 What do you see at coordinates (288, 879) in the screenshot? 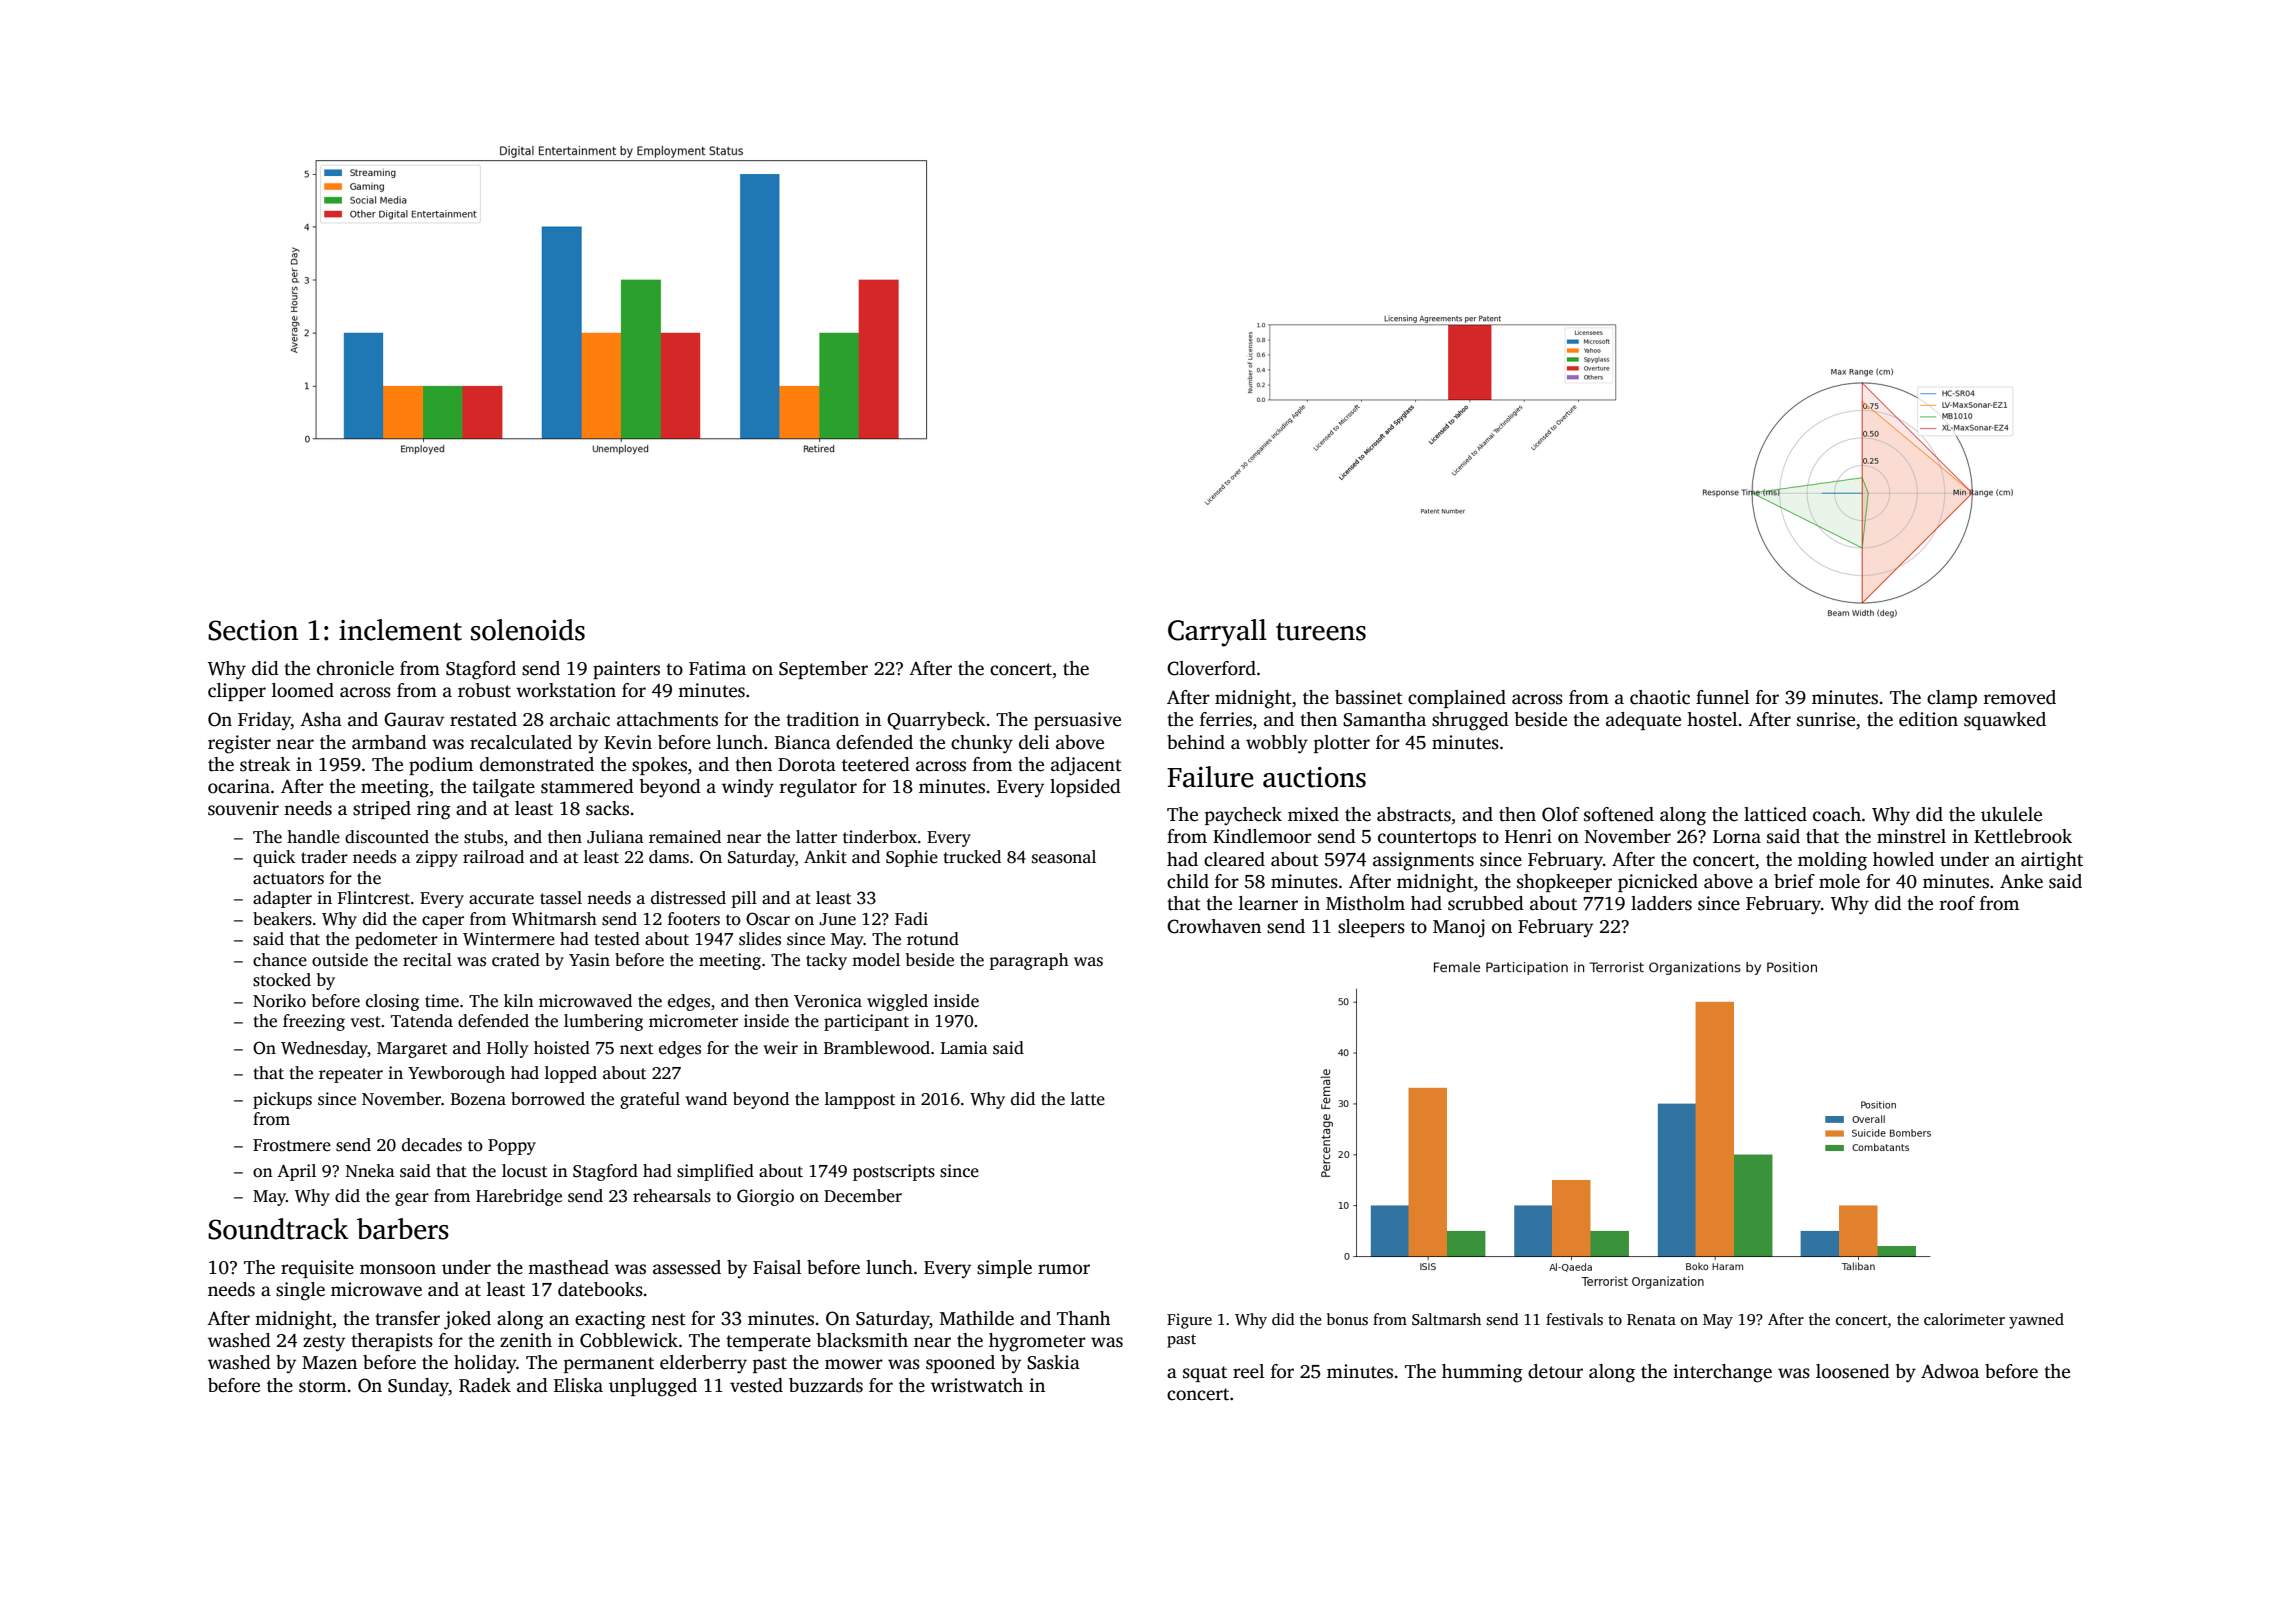
I see `actuators` at bounding box center [288, 879].
